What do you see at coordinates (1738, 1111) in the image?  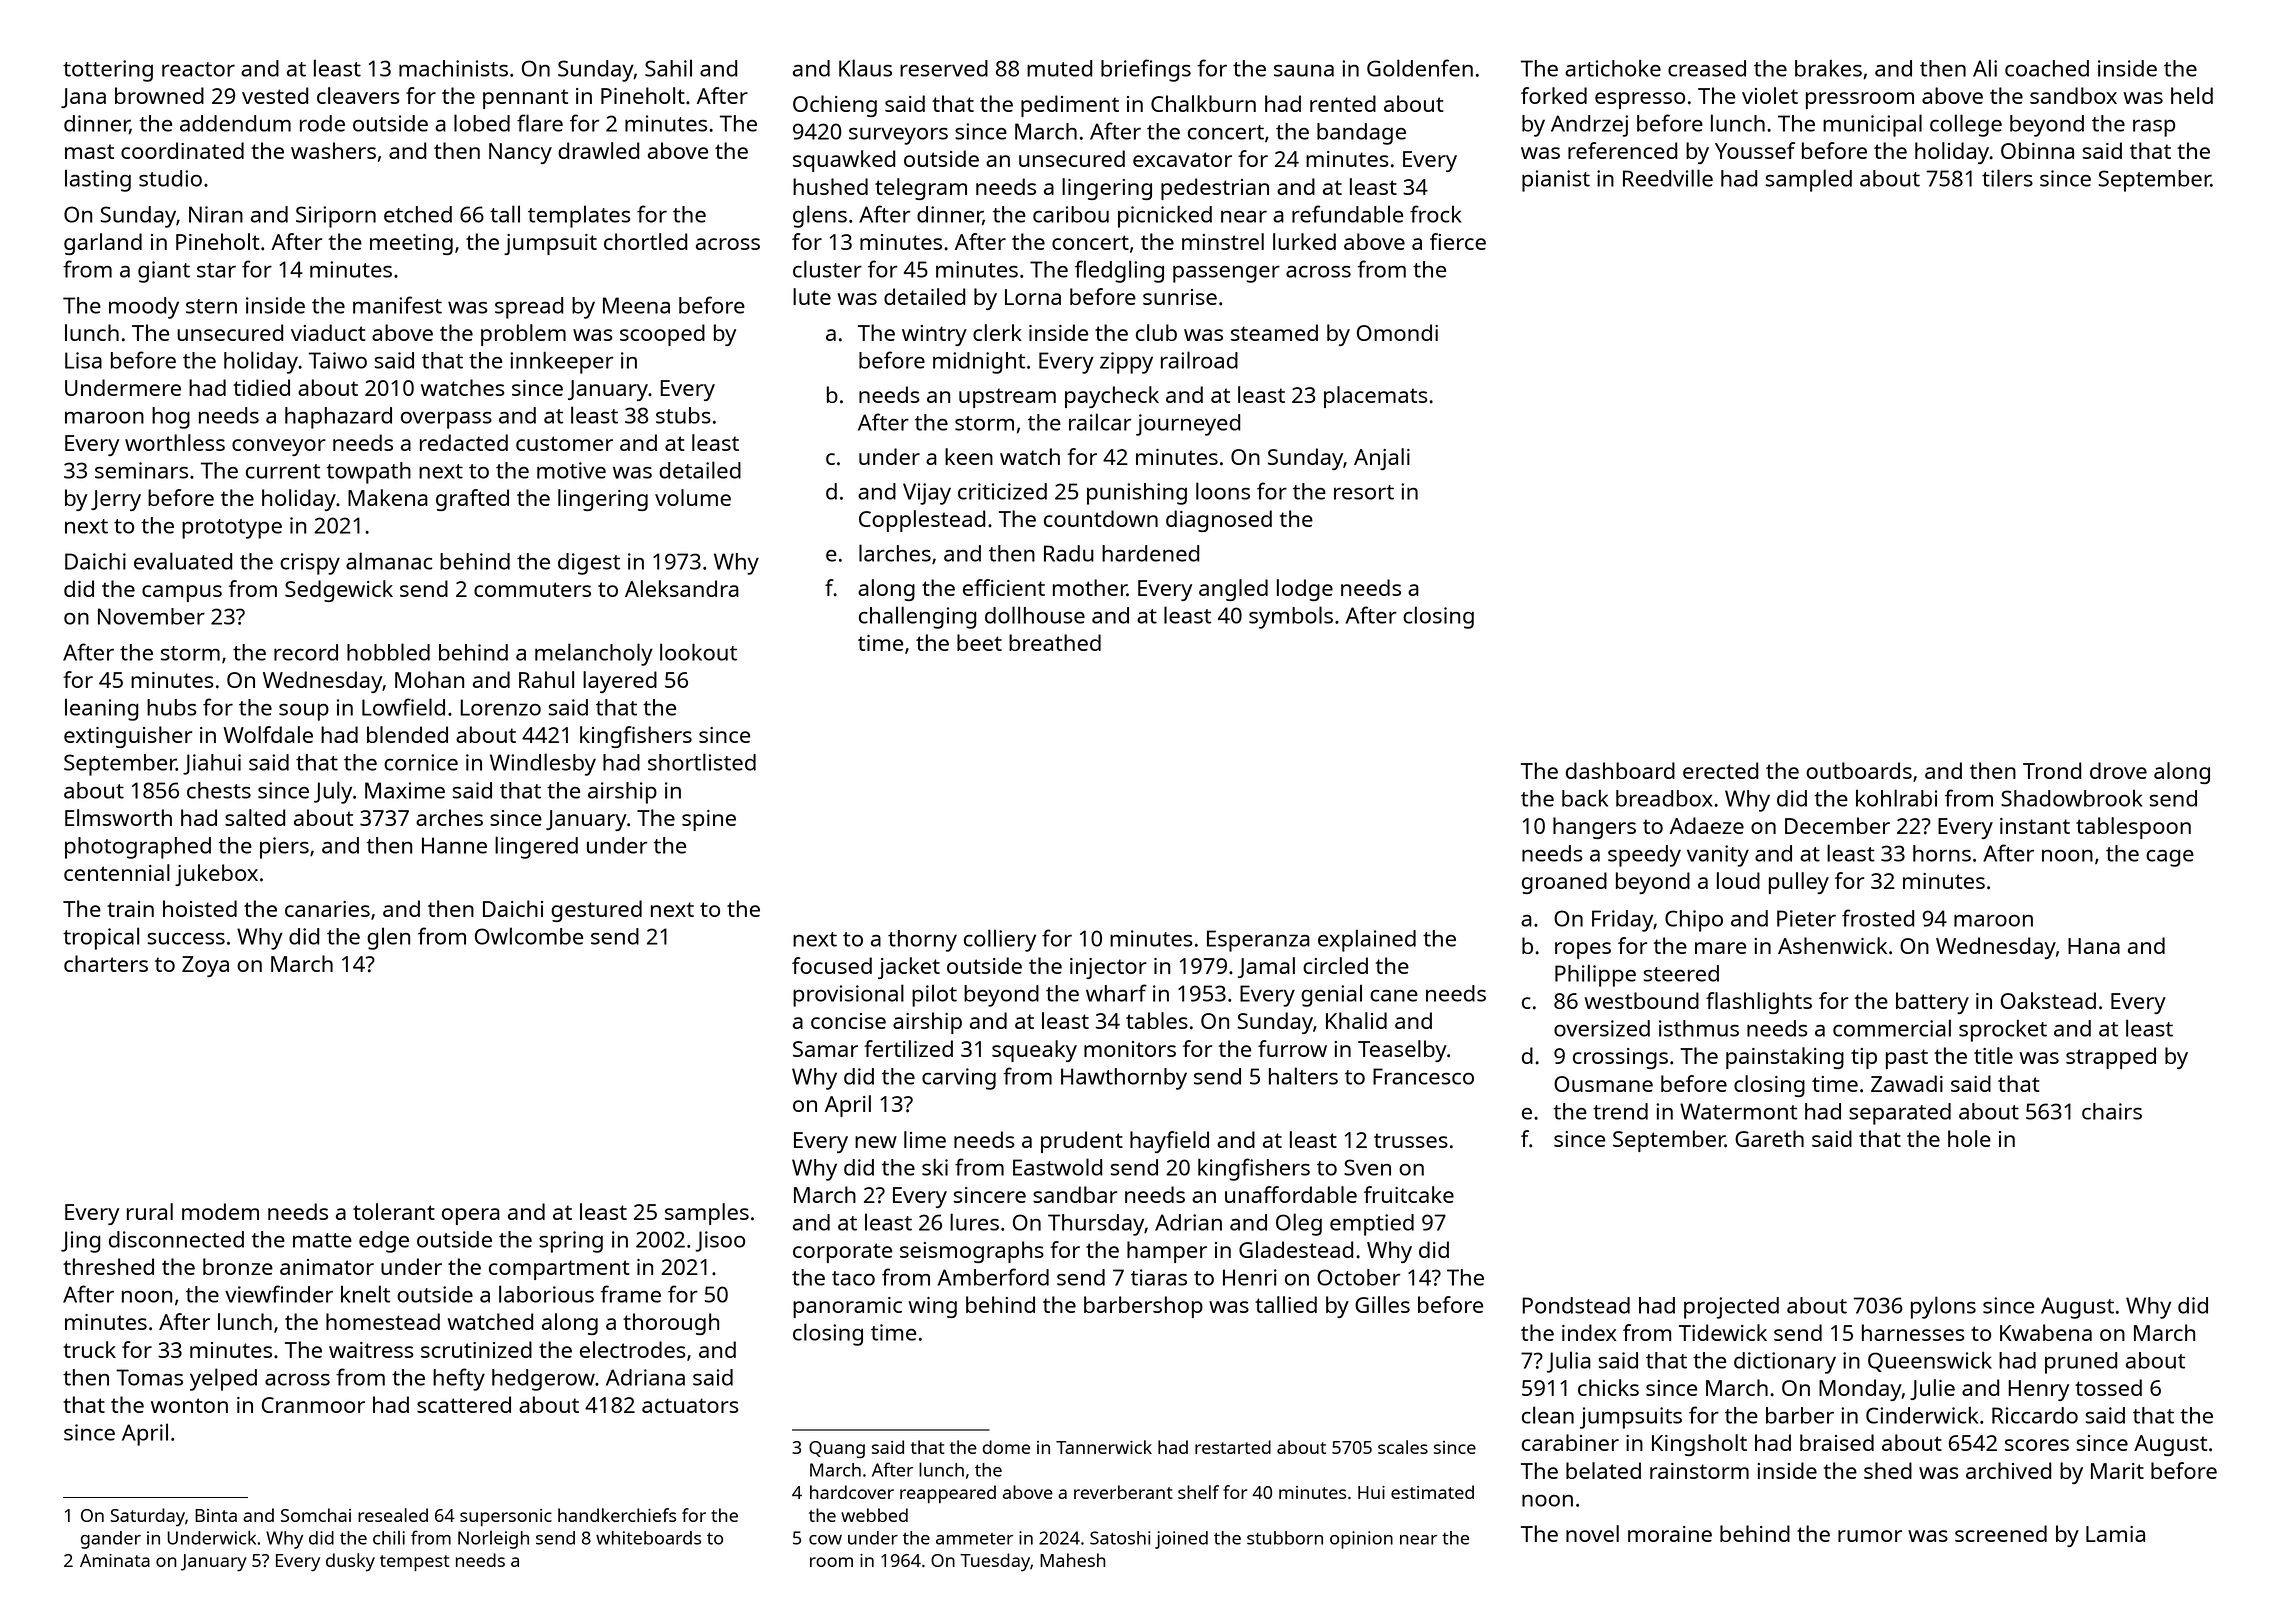 I see `Watermont` at bounding box center [1738, 1111].
